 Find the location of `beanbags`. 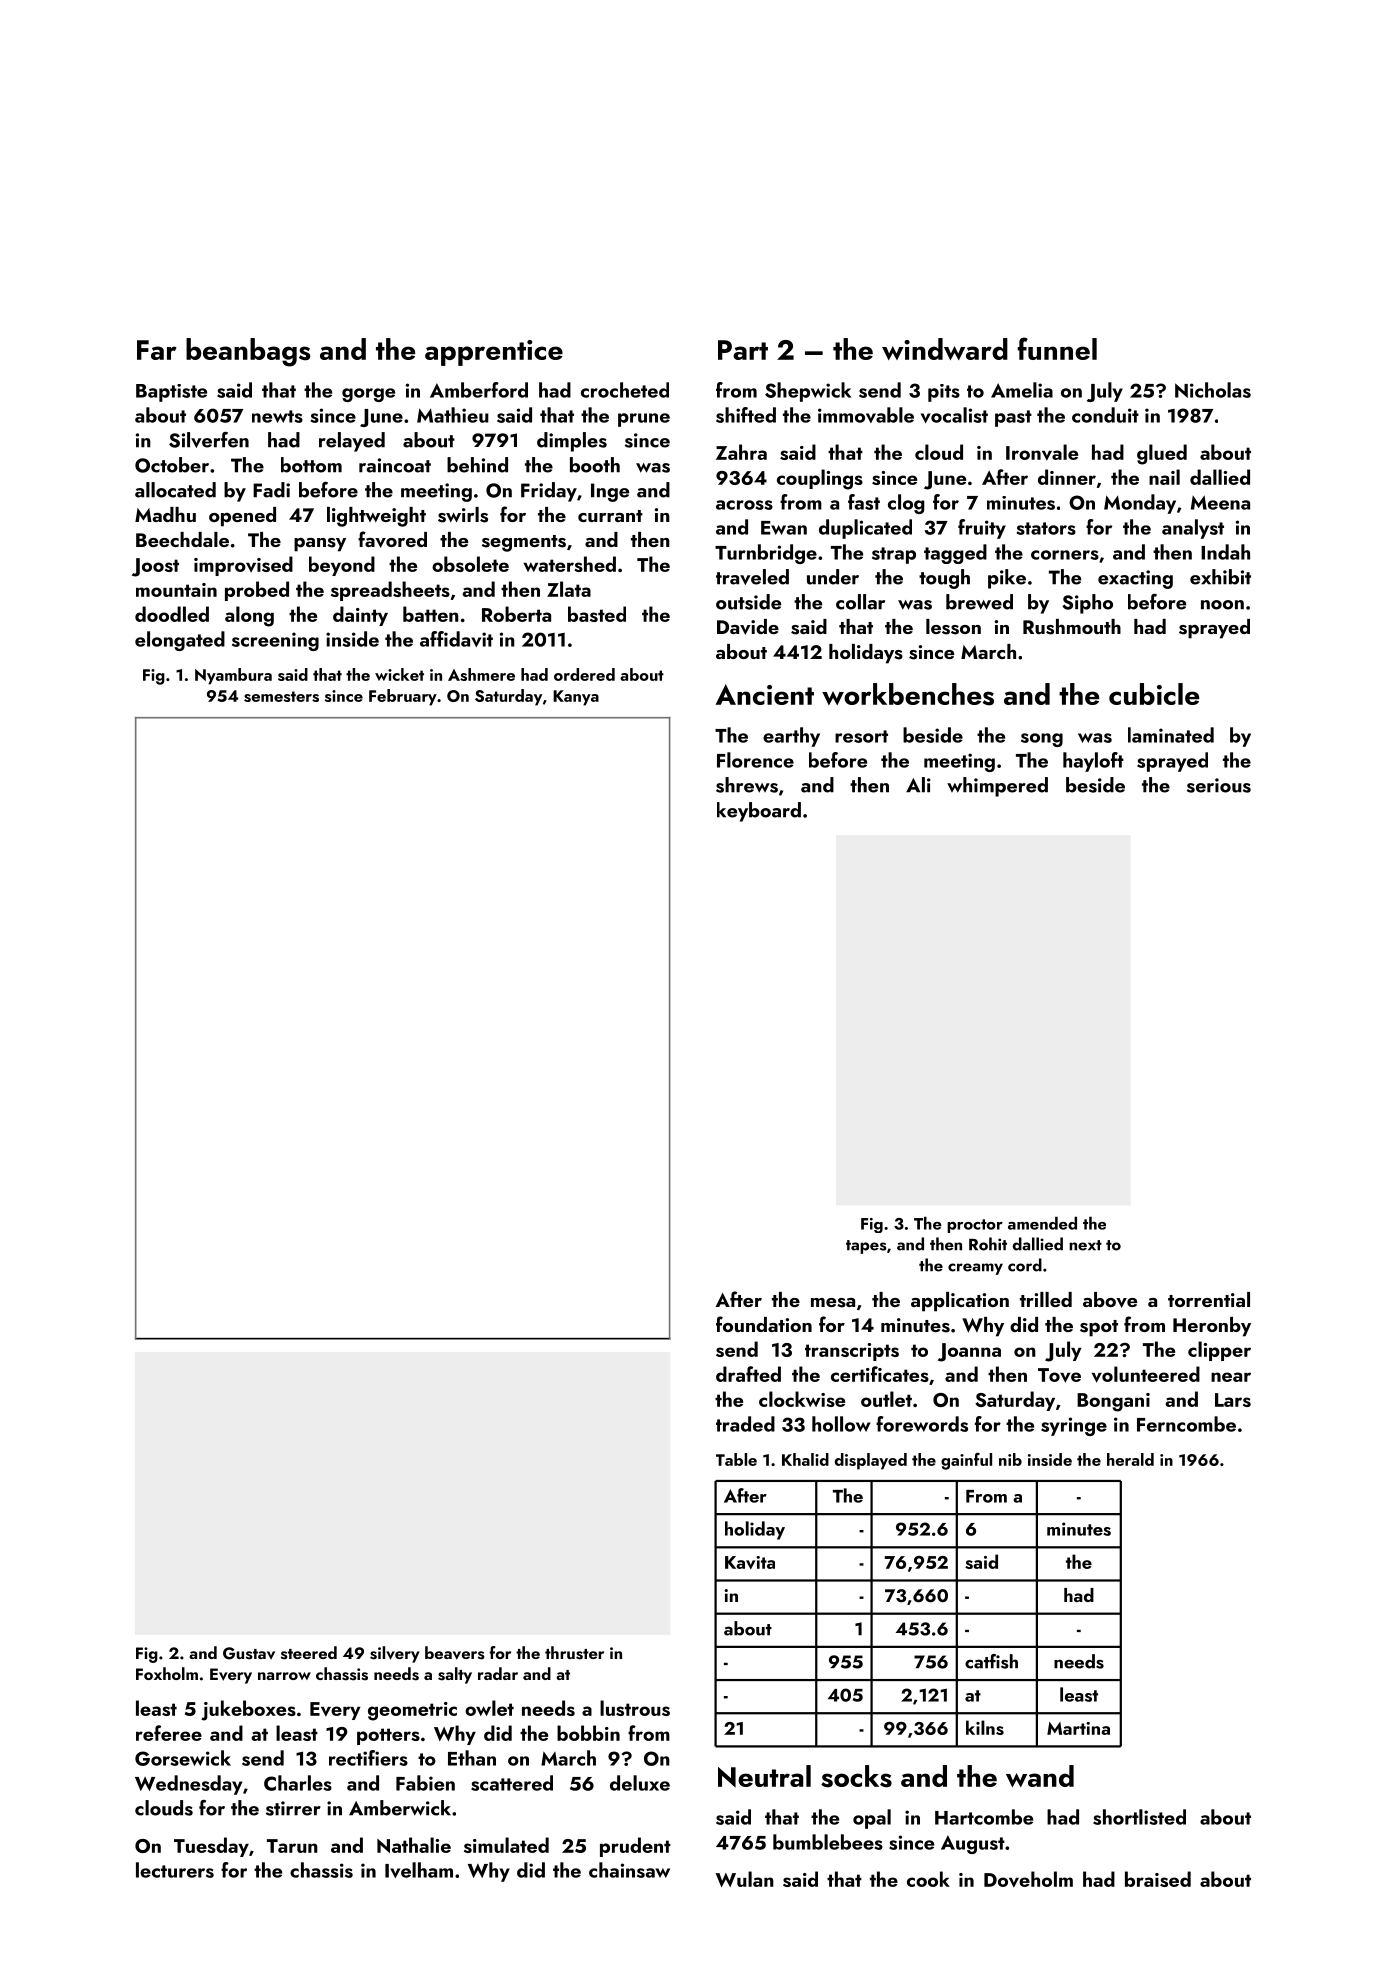

beanbags is located at coordinates (248, 352).
